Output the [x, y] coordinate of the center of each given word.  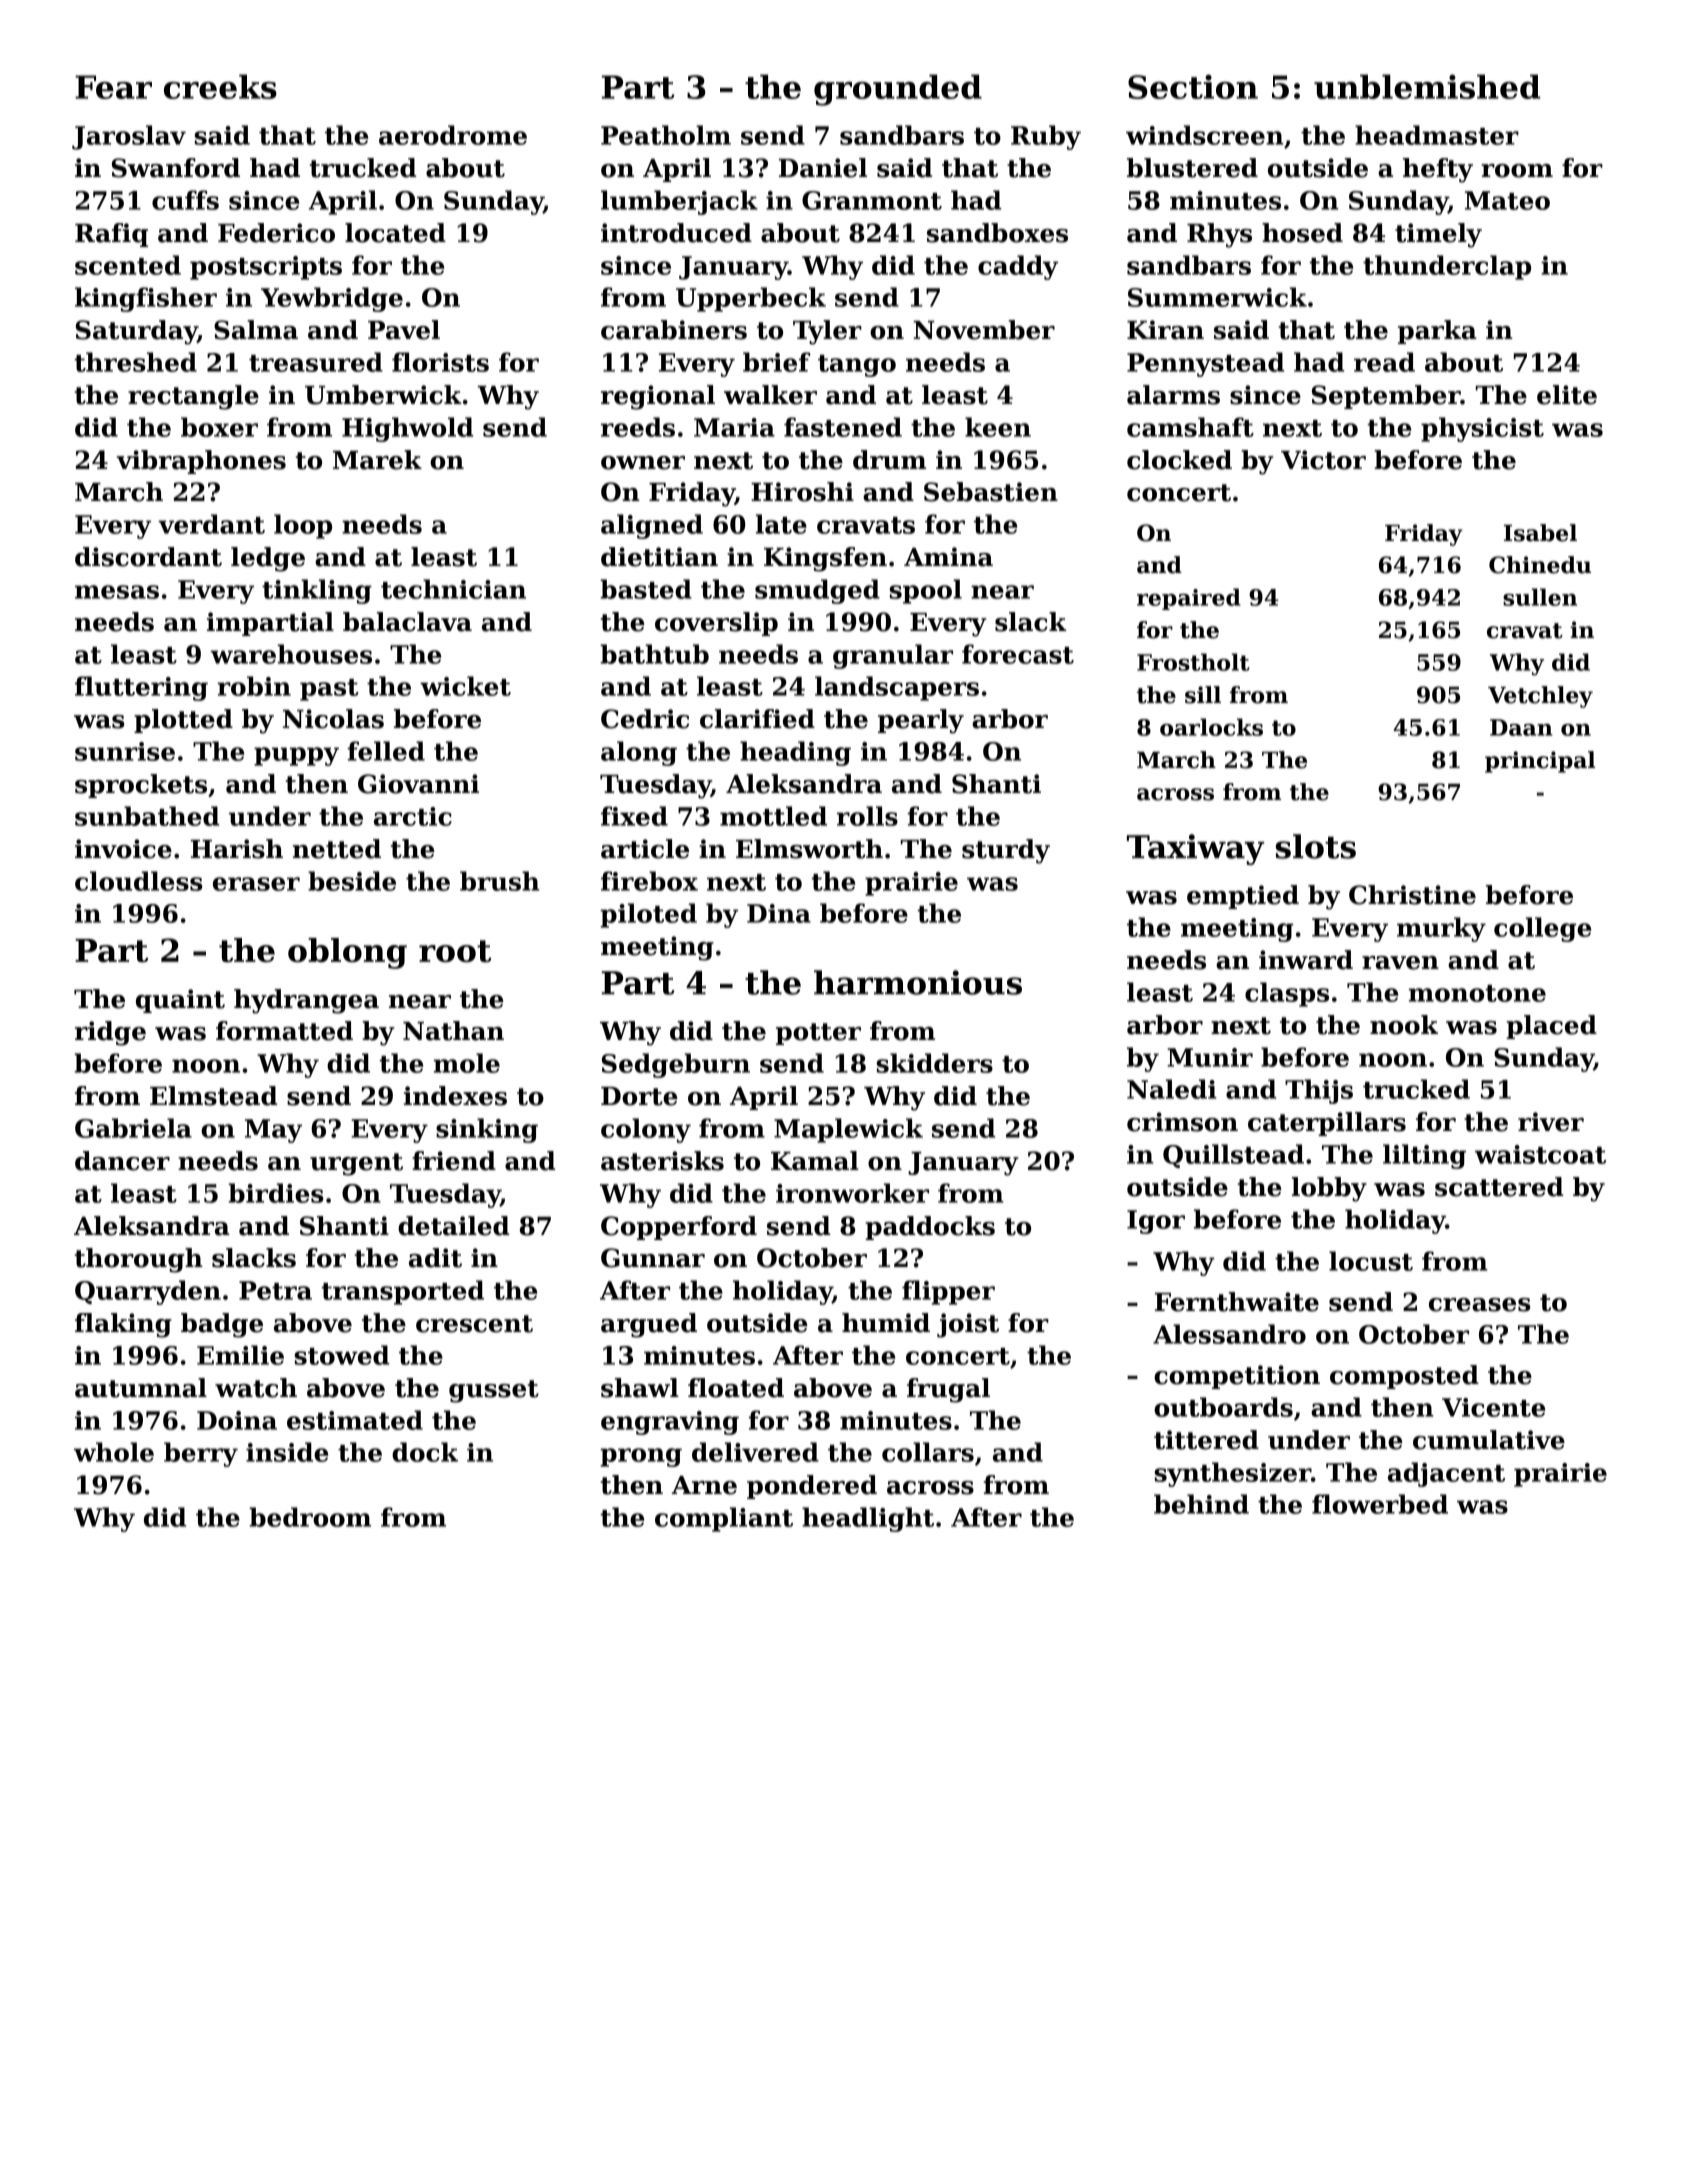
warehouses [291, 654]
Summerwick [1217, 297]
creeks [220, 86]
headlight [868, 1519]
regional [658, 397]
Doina [237, 1420]
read [1384, 362]
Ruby [1046, 137]
